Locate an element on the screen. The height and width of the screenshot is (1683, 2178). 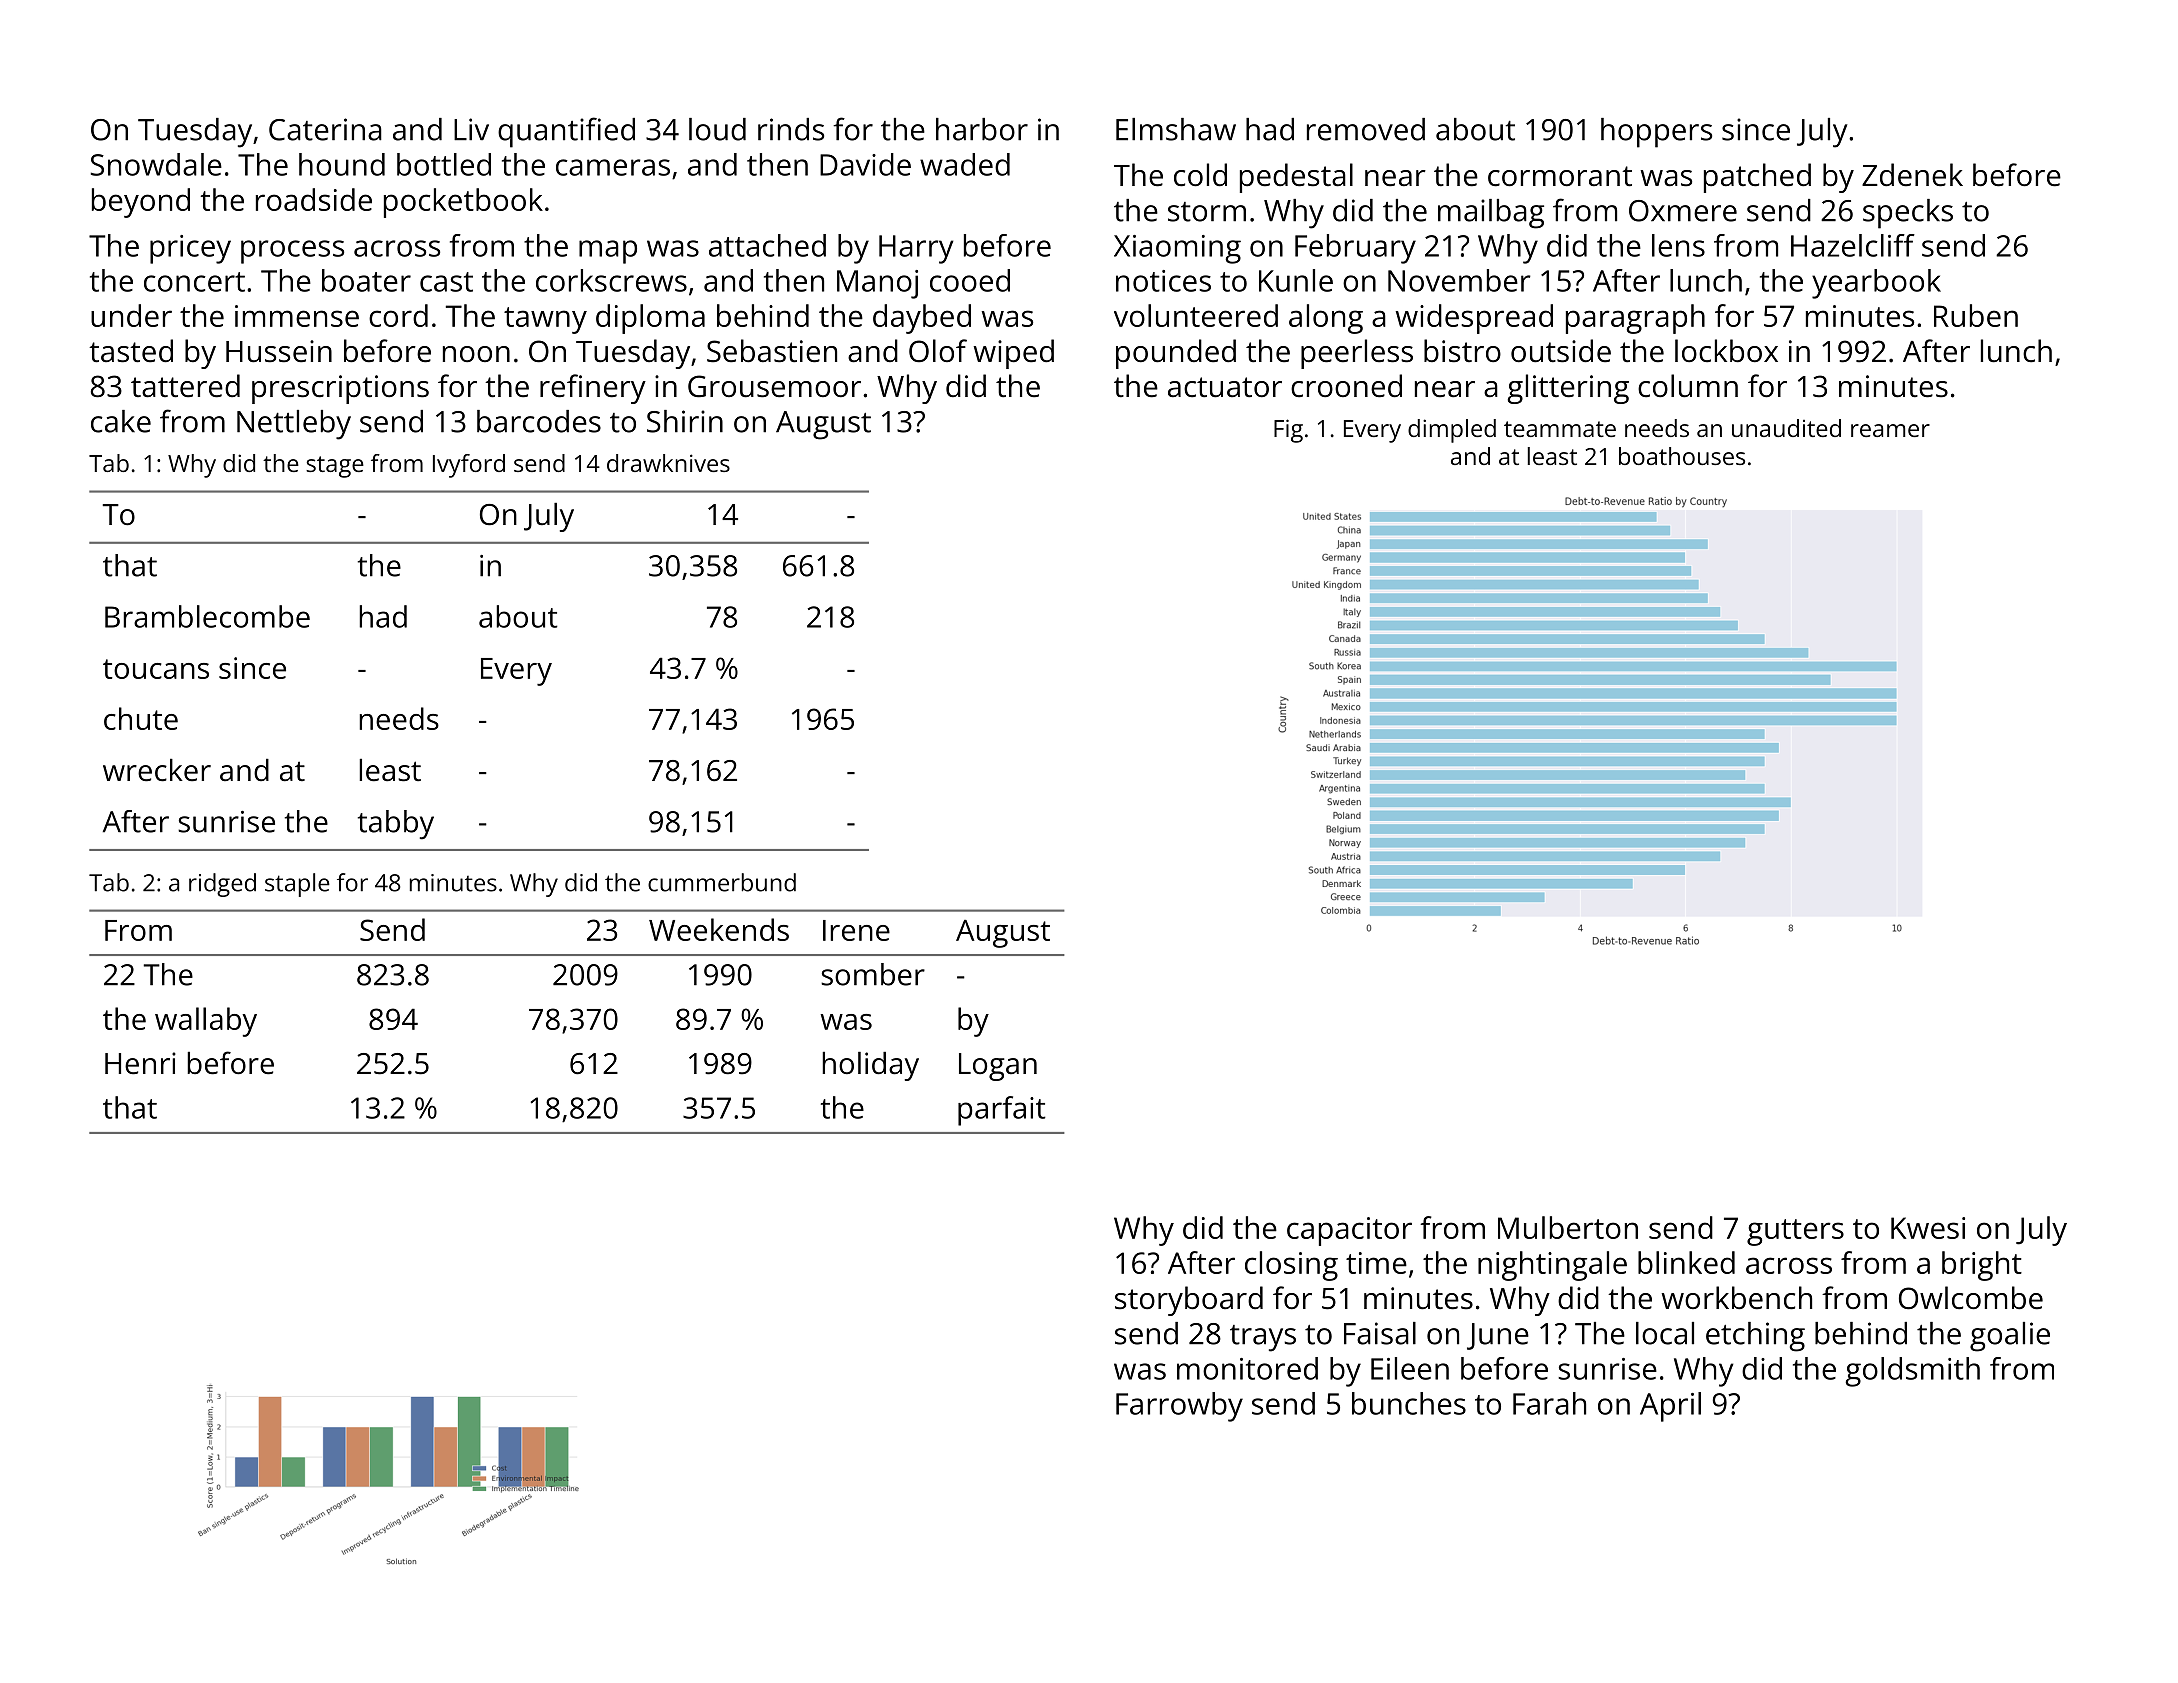
holiday is located at coordinates (870, 1066).
